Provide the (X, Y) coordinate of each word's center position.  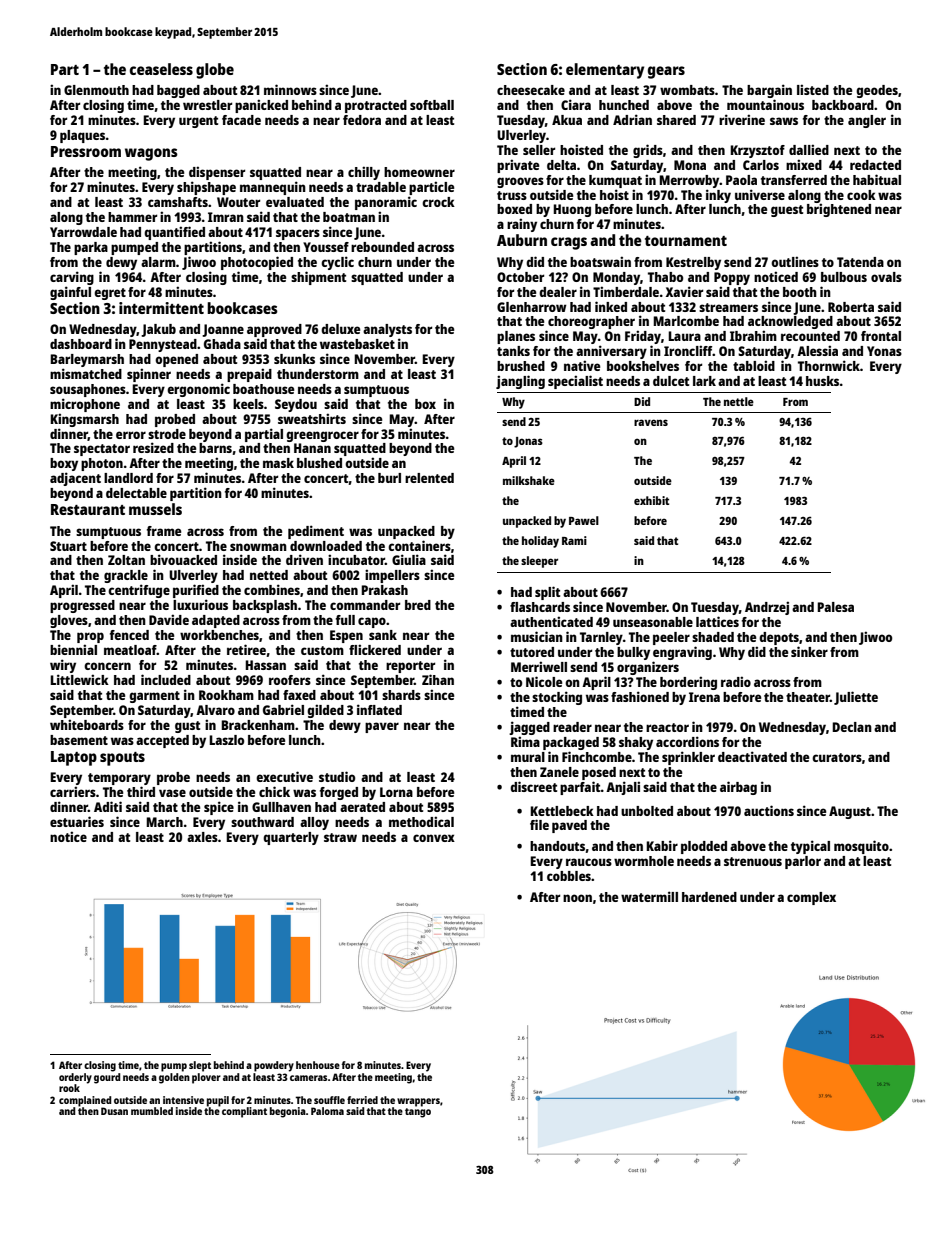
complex (811, 898)
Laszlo (226, 740)
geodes (877, 91)
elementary (605, 71)
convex (434, 838)
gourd (107, 1078)
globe (215, 71)
